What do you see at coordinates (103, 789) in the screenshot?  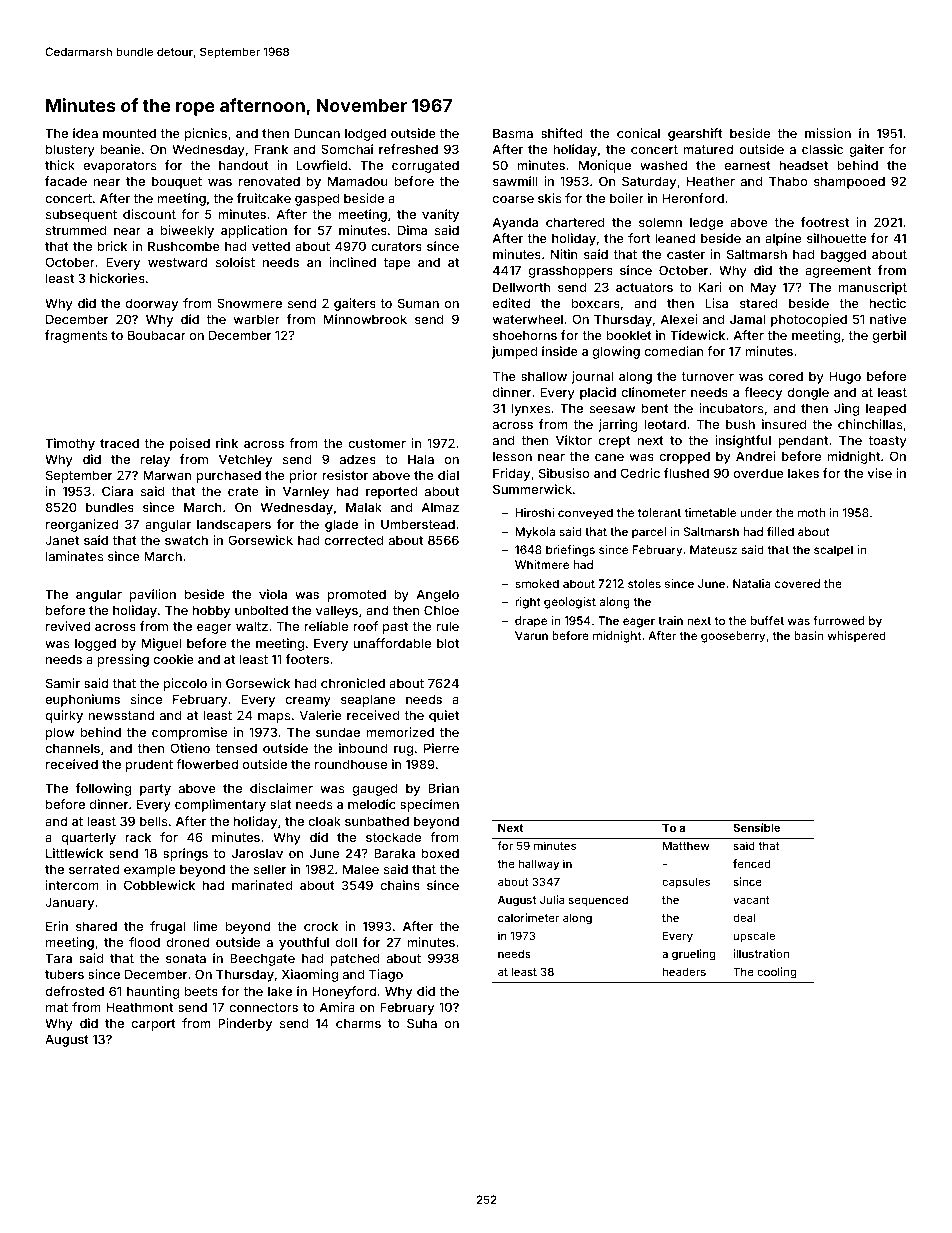 I see `following` at bounding box center [103, 789].
